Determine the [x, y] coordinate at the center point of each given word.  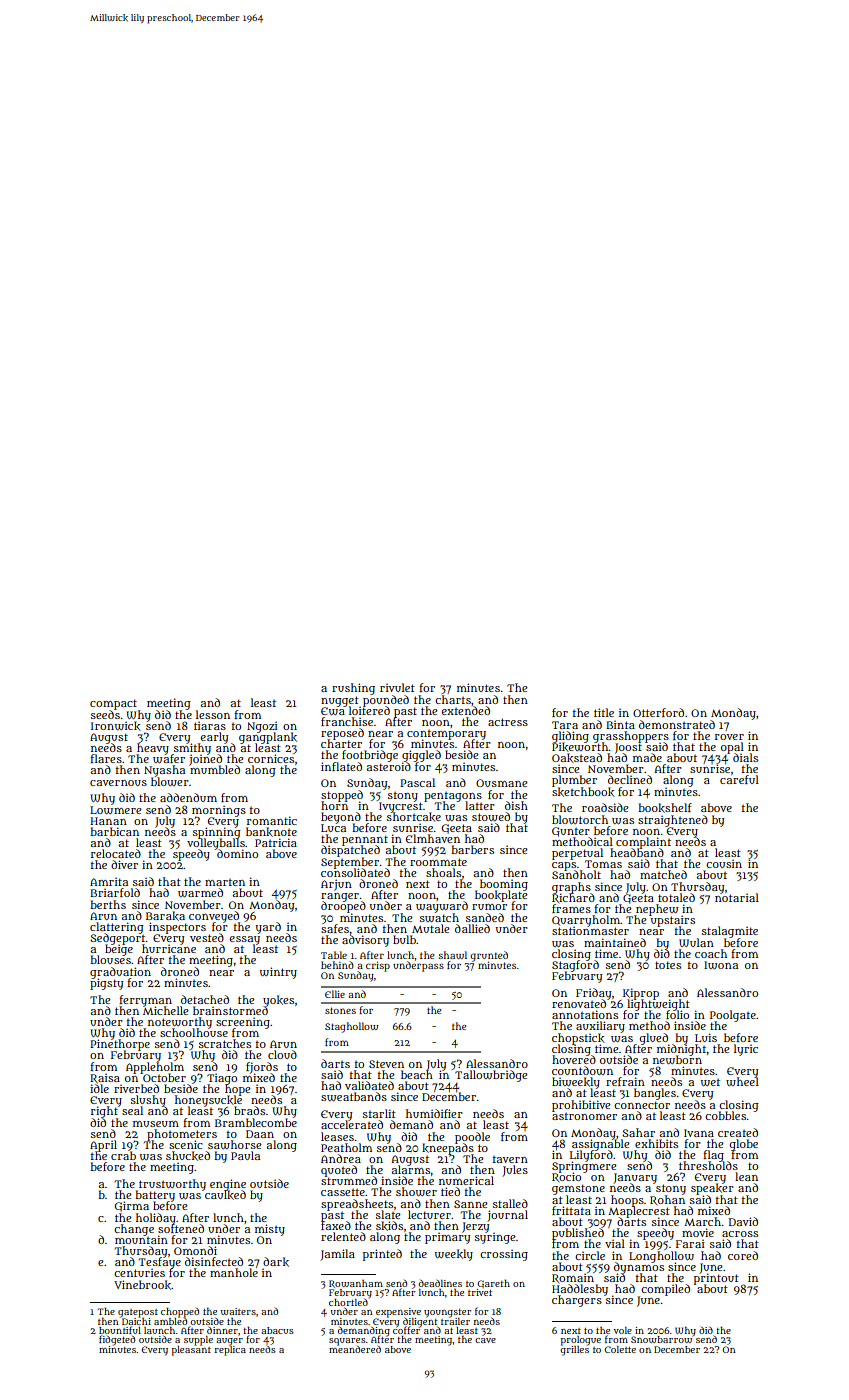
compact [113, 704]
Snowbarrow [662, 1339]
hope [238, 1090]
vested [207, 937]
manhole [234, 1273]
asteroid [389, 766]
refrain [625, 1081]
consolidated [355, 872]
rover [729, 737]
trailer [455, 1321]
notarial [737, 897]
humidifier [434, 1113]
